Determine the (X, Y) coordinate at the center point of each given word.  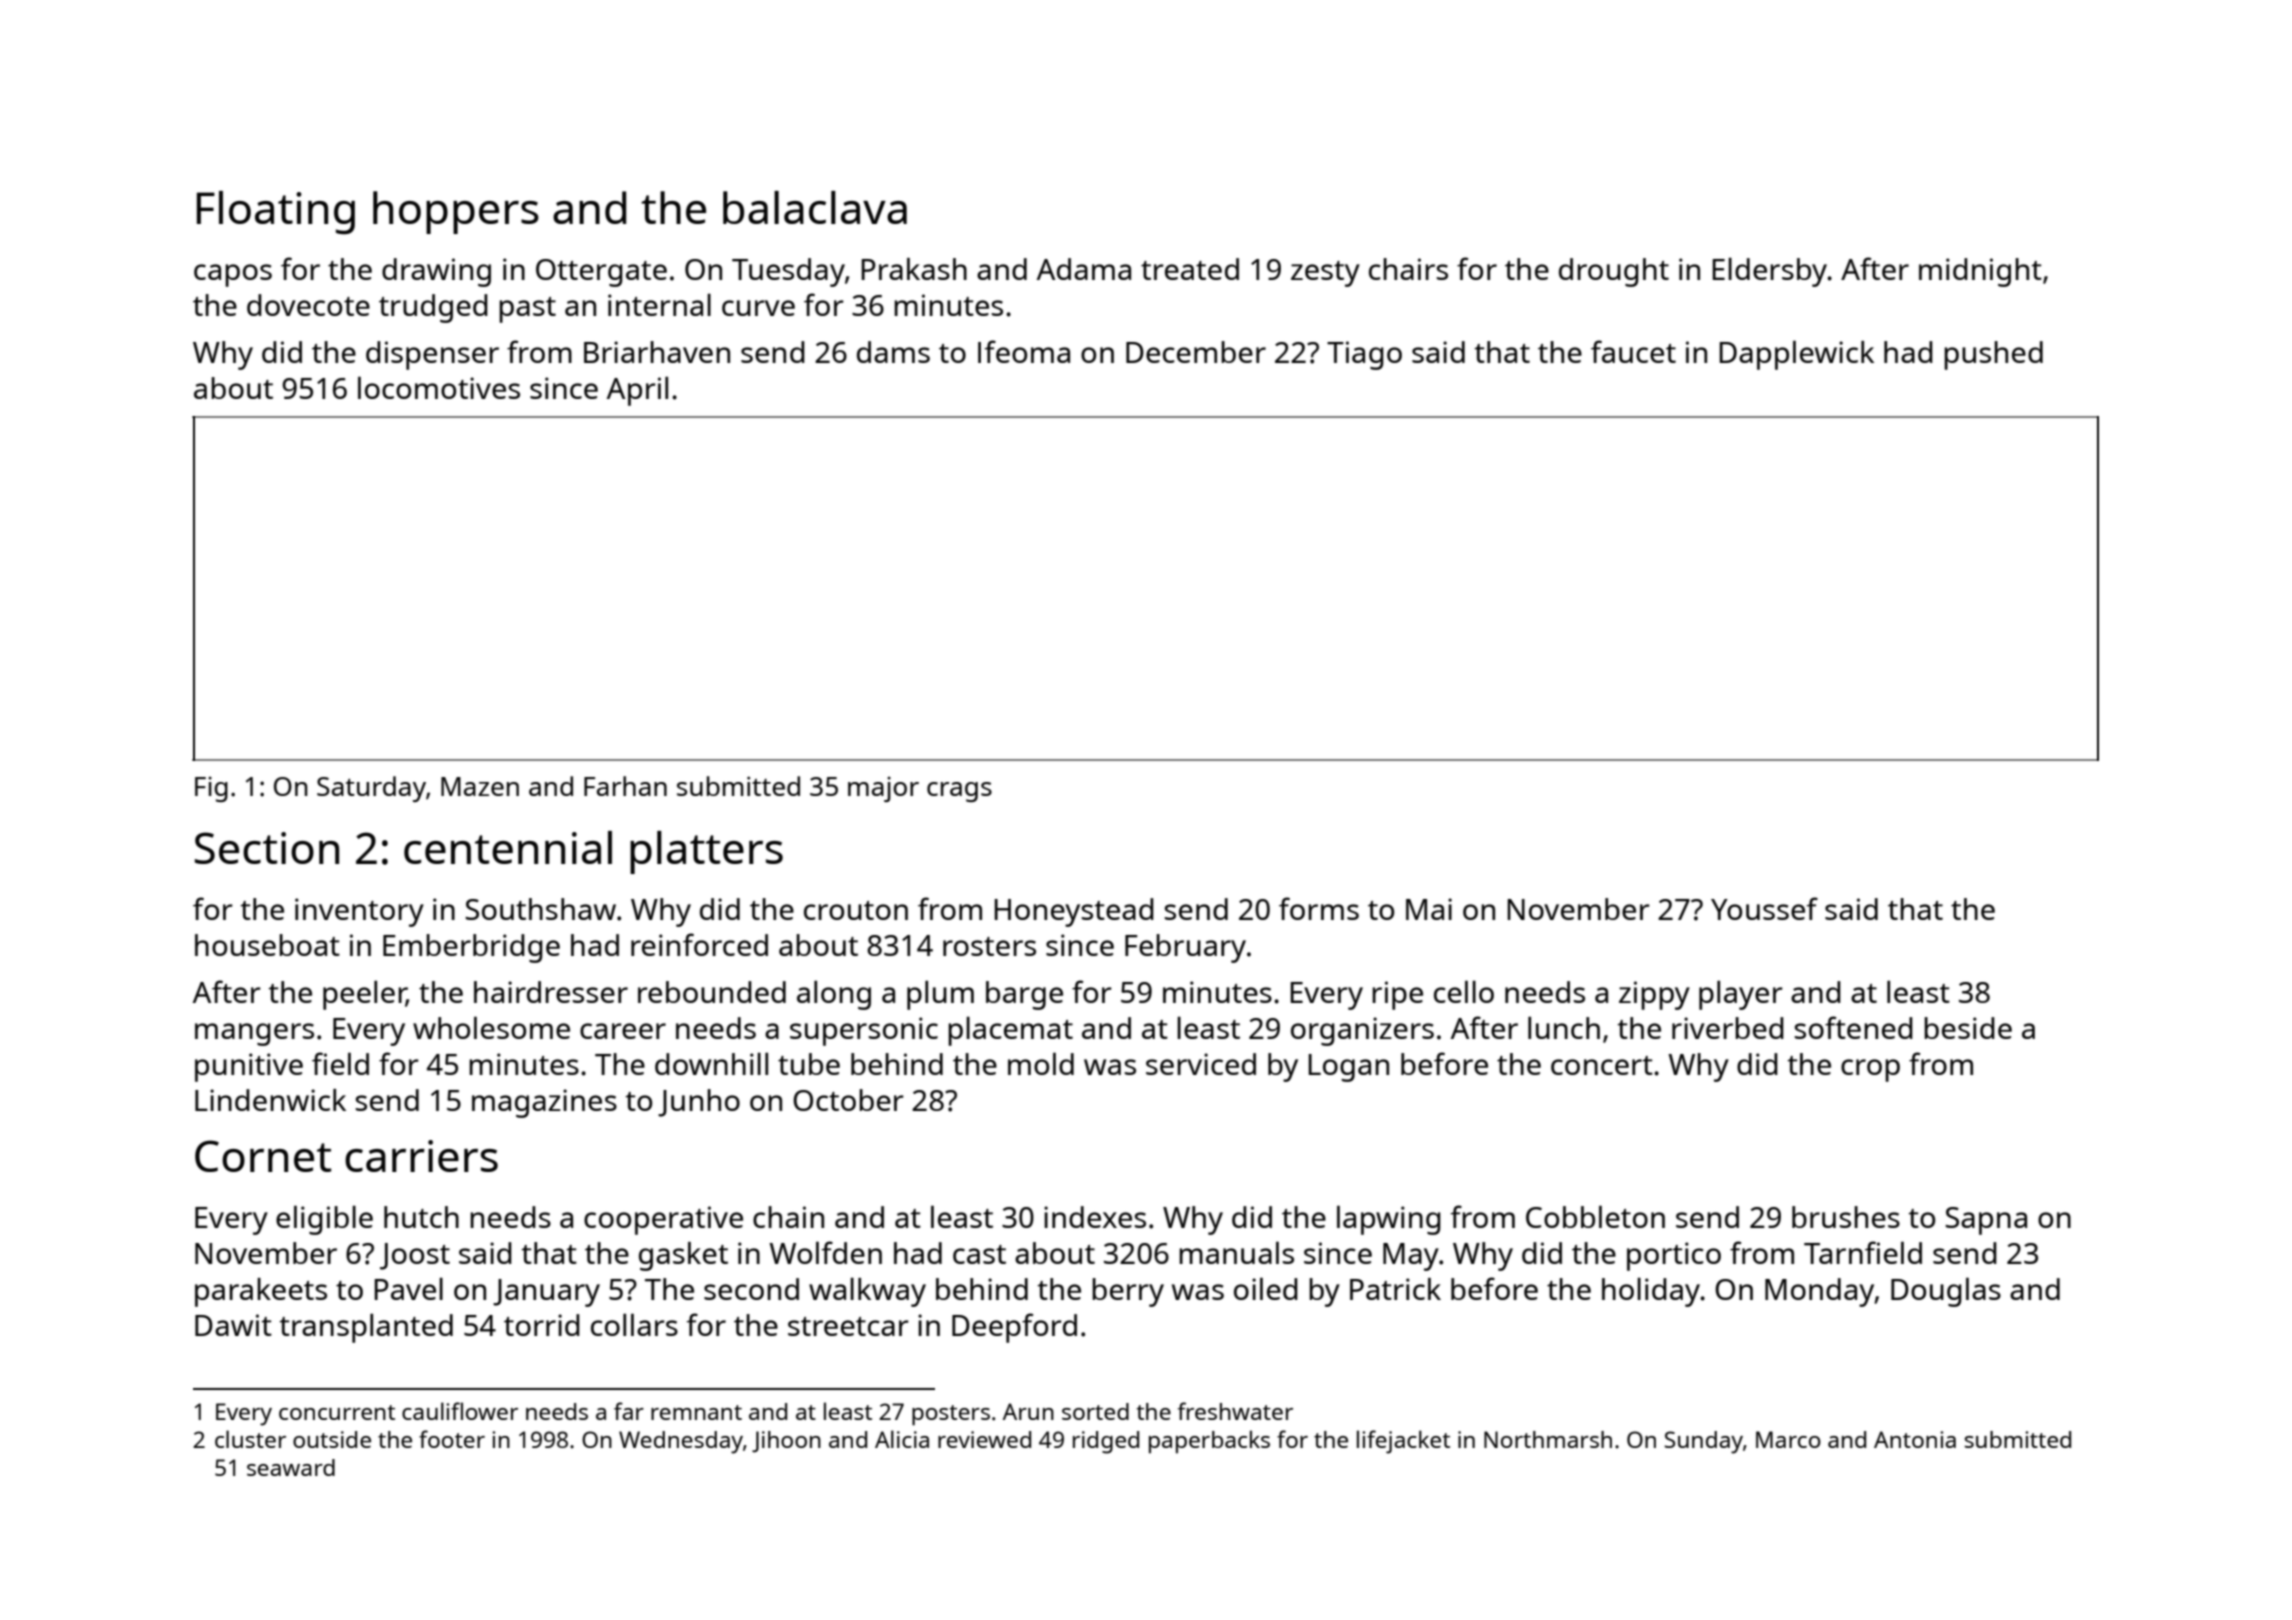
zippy (1654, 995)
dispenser (432, 355)
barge (1024, 995)
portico (1674, 1256)
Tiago (1364, 355)
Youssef (1764, 908)
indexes (1095, 1217)
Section (267, 848)
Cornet (263, 1156)
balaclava (815, 207)
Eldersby (1770, 272)
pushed (1993, 355)
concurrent (337, 1412)
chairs (1408, 269)
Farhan (625, 786)
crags (959, 792)
